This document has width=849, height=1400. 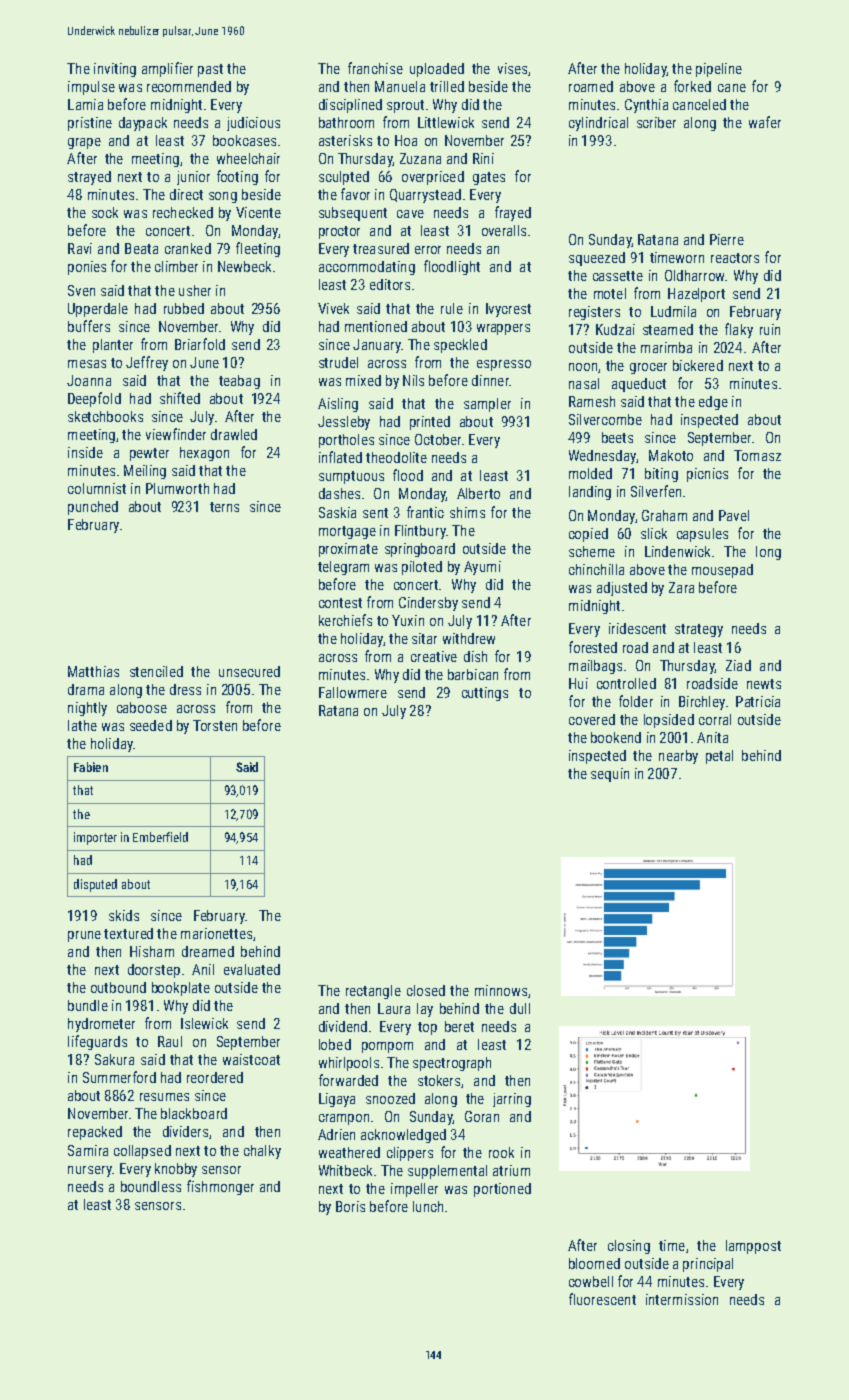 What do you see at coordinates (338, 405) in the document?
I see `Aisling` at bounding box center [338, 405].
